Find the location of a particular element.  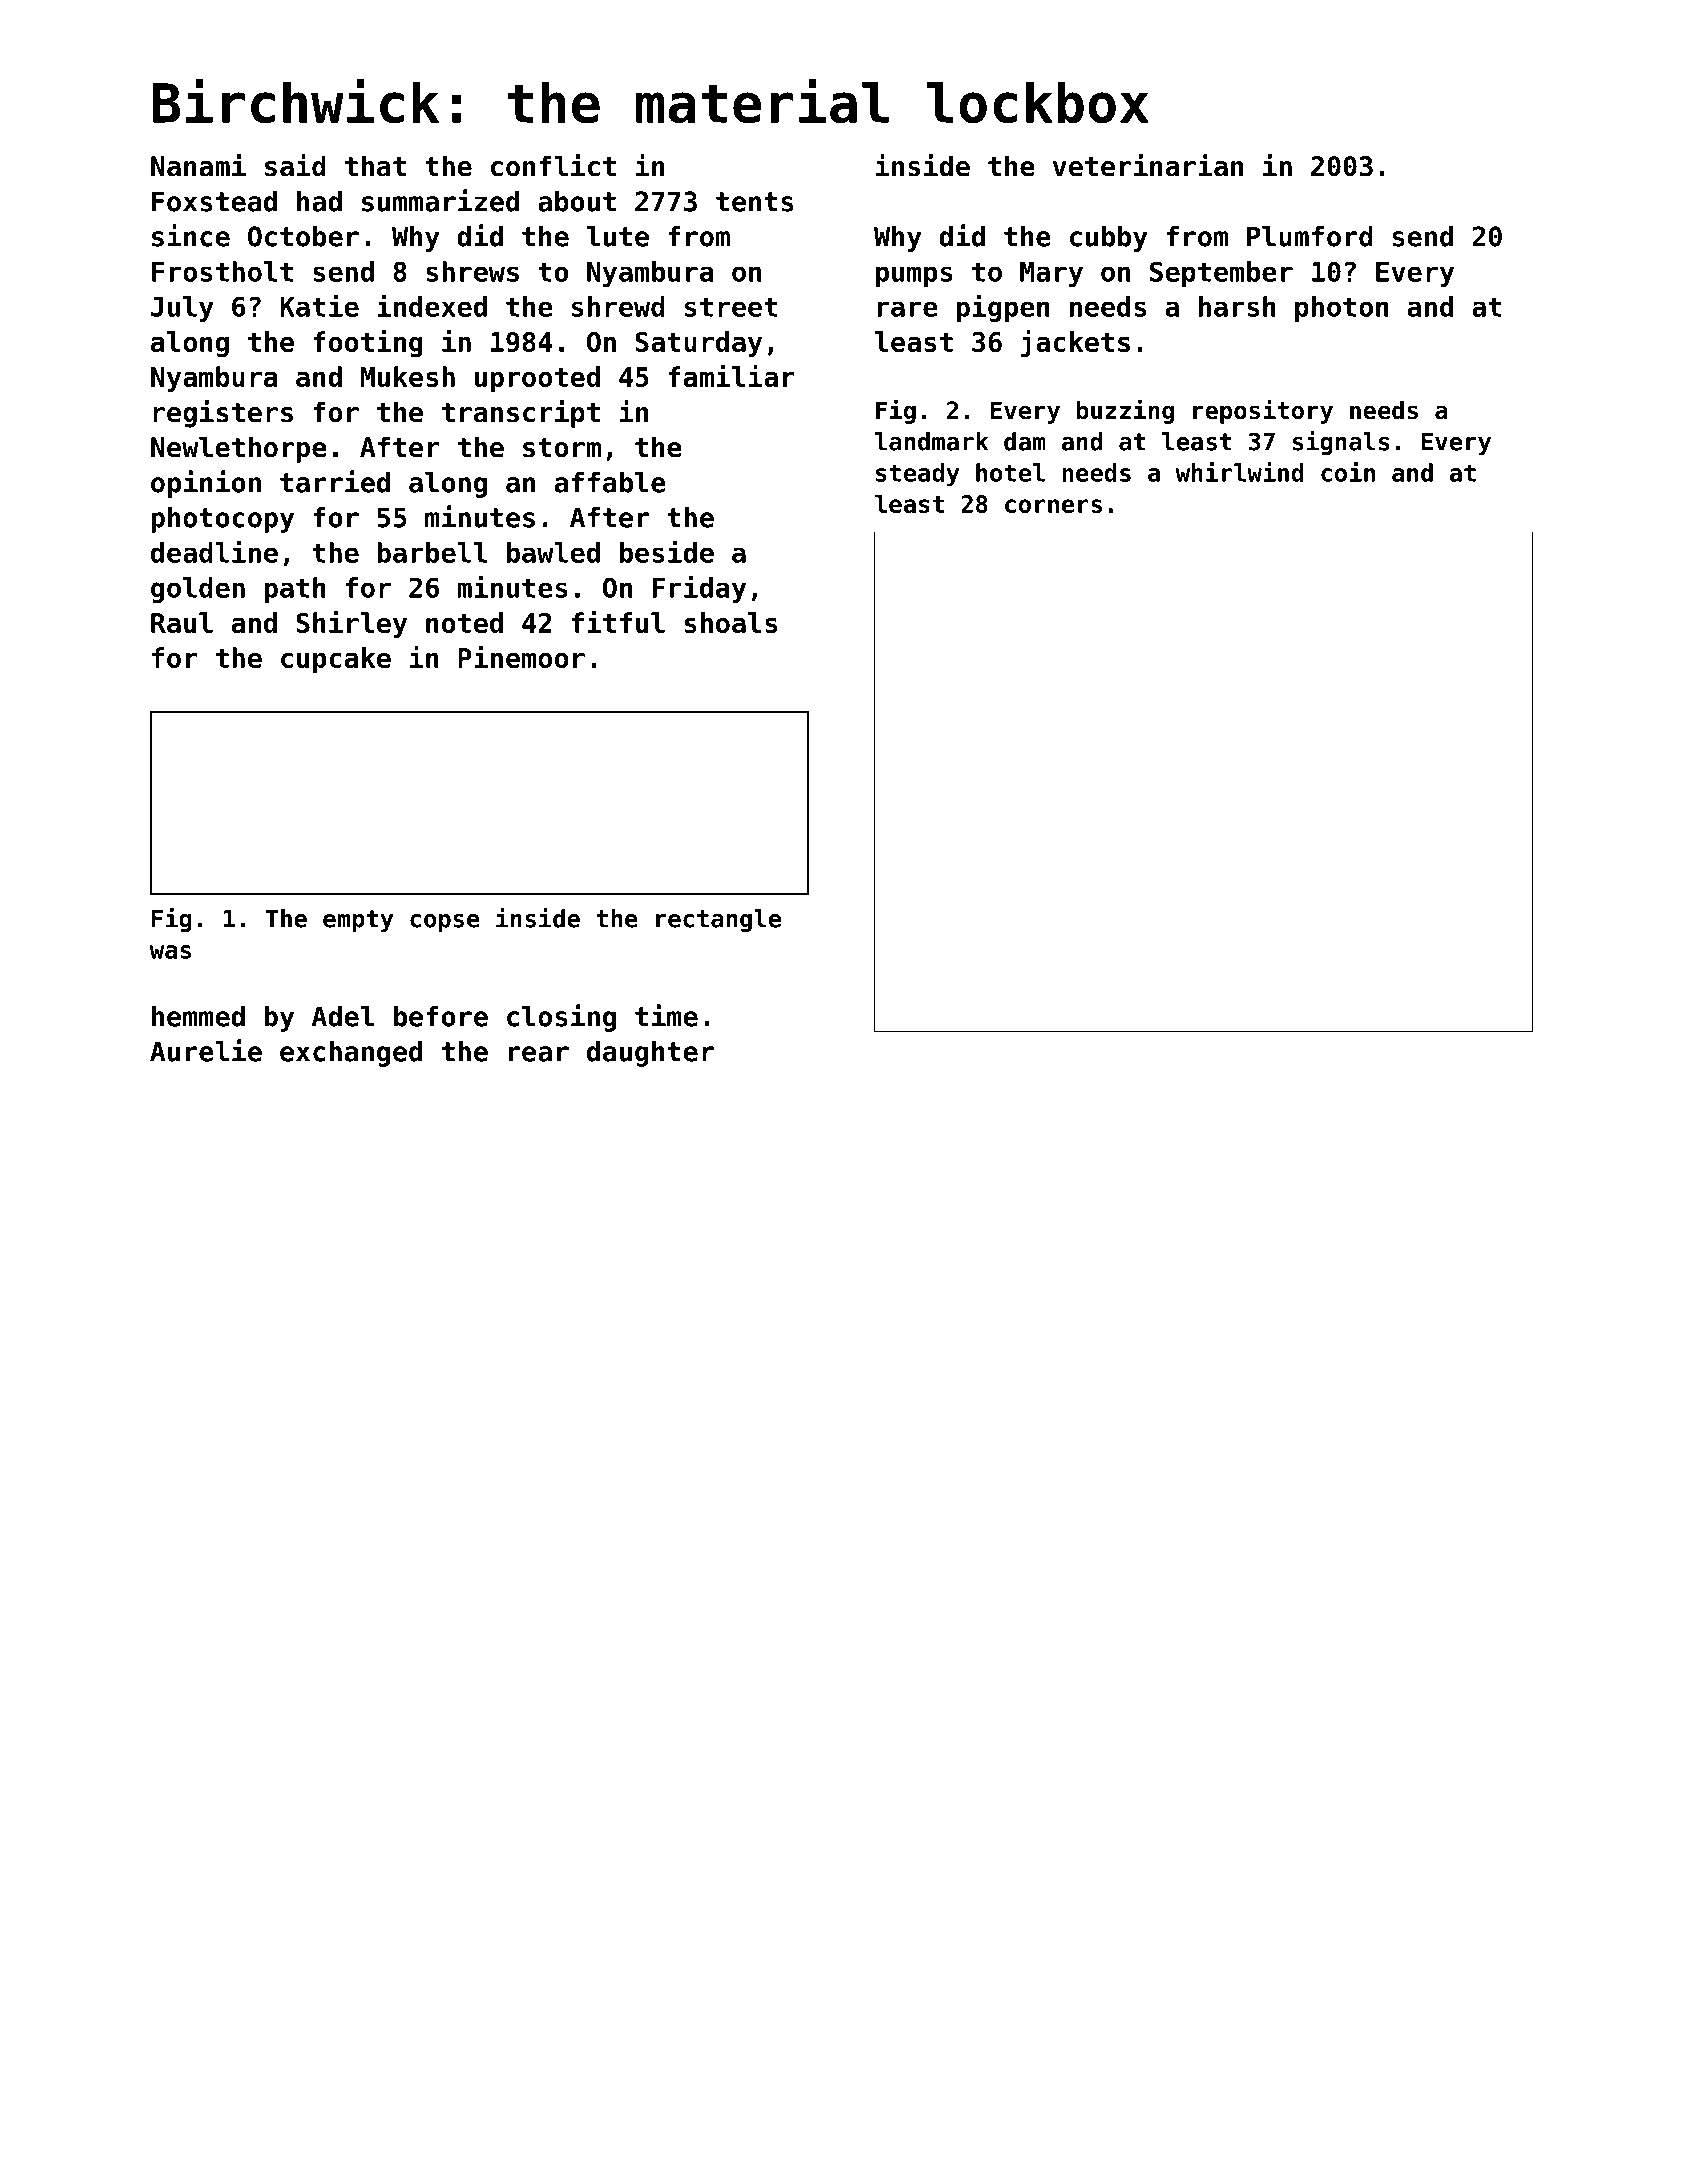

harsh is located at coordinates (1237, 306).
